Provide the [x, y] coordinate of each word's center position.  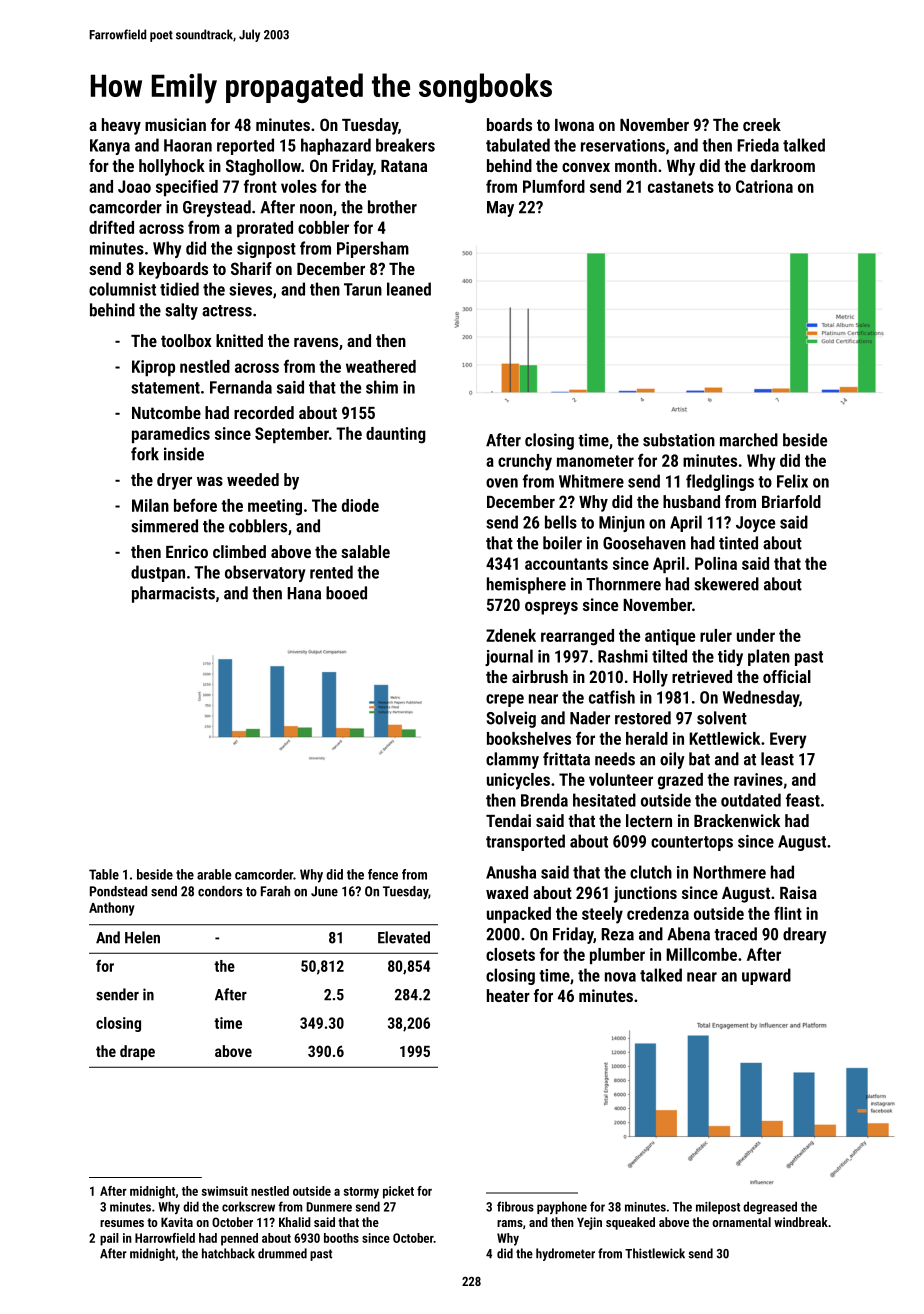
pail [109, 1239]
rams [510, 1223]
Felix [792, 481]
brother [392, 207]
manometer [595, 461]
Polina [716, 563]
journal [509, 657]
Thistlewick [655, 1253]
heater [508, 995]
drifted [111, 227]
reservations [623, 145]
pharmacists [173, 594]
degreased [770, 1207]
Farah [275, 891]
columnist [122, 289]
